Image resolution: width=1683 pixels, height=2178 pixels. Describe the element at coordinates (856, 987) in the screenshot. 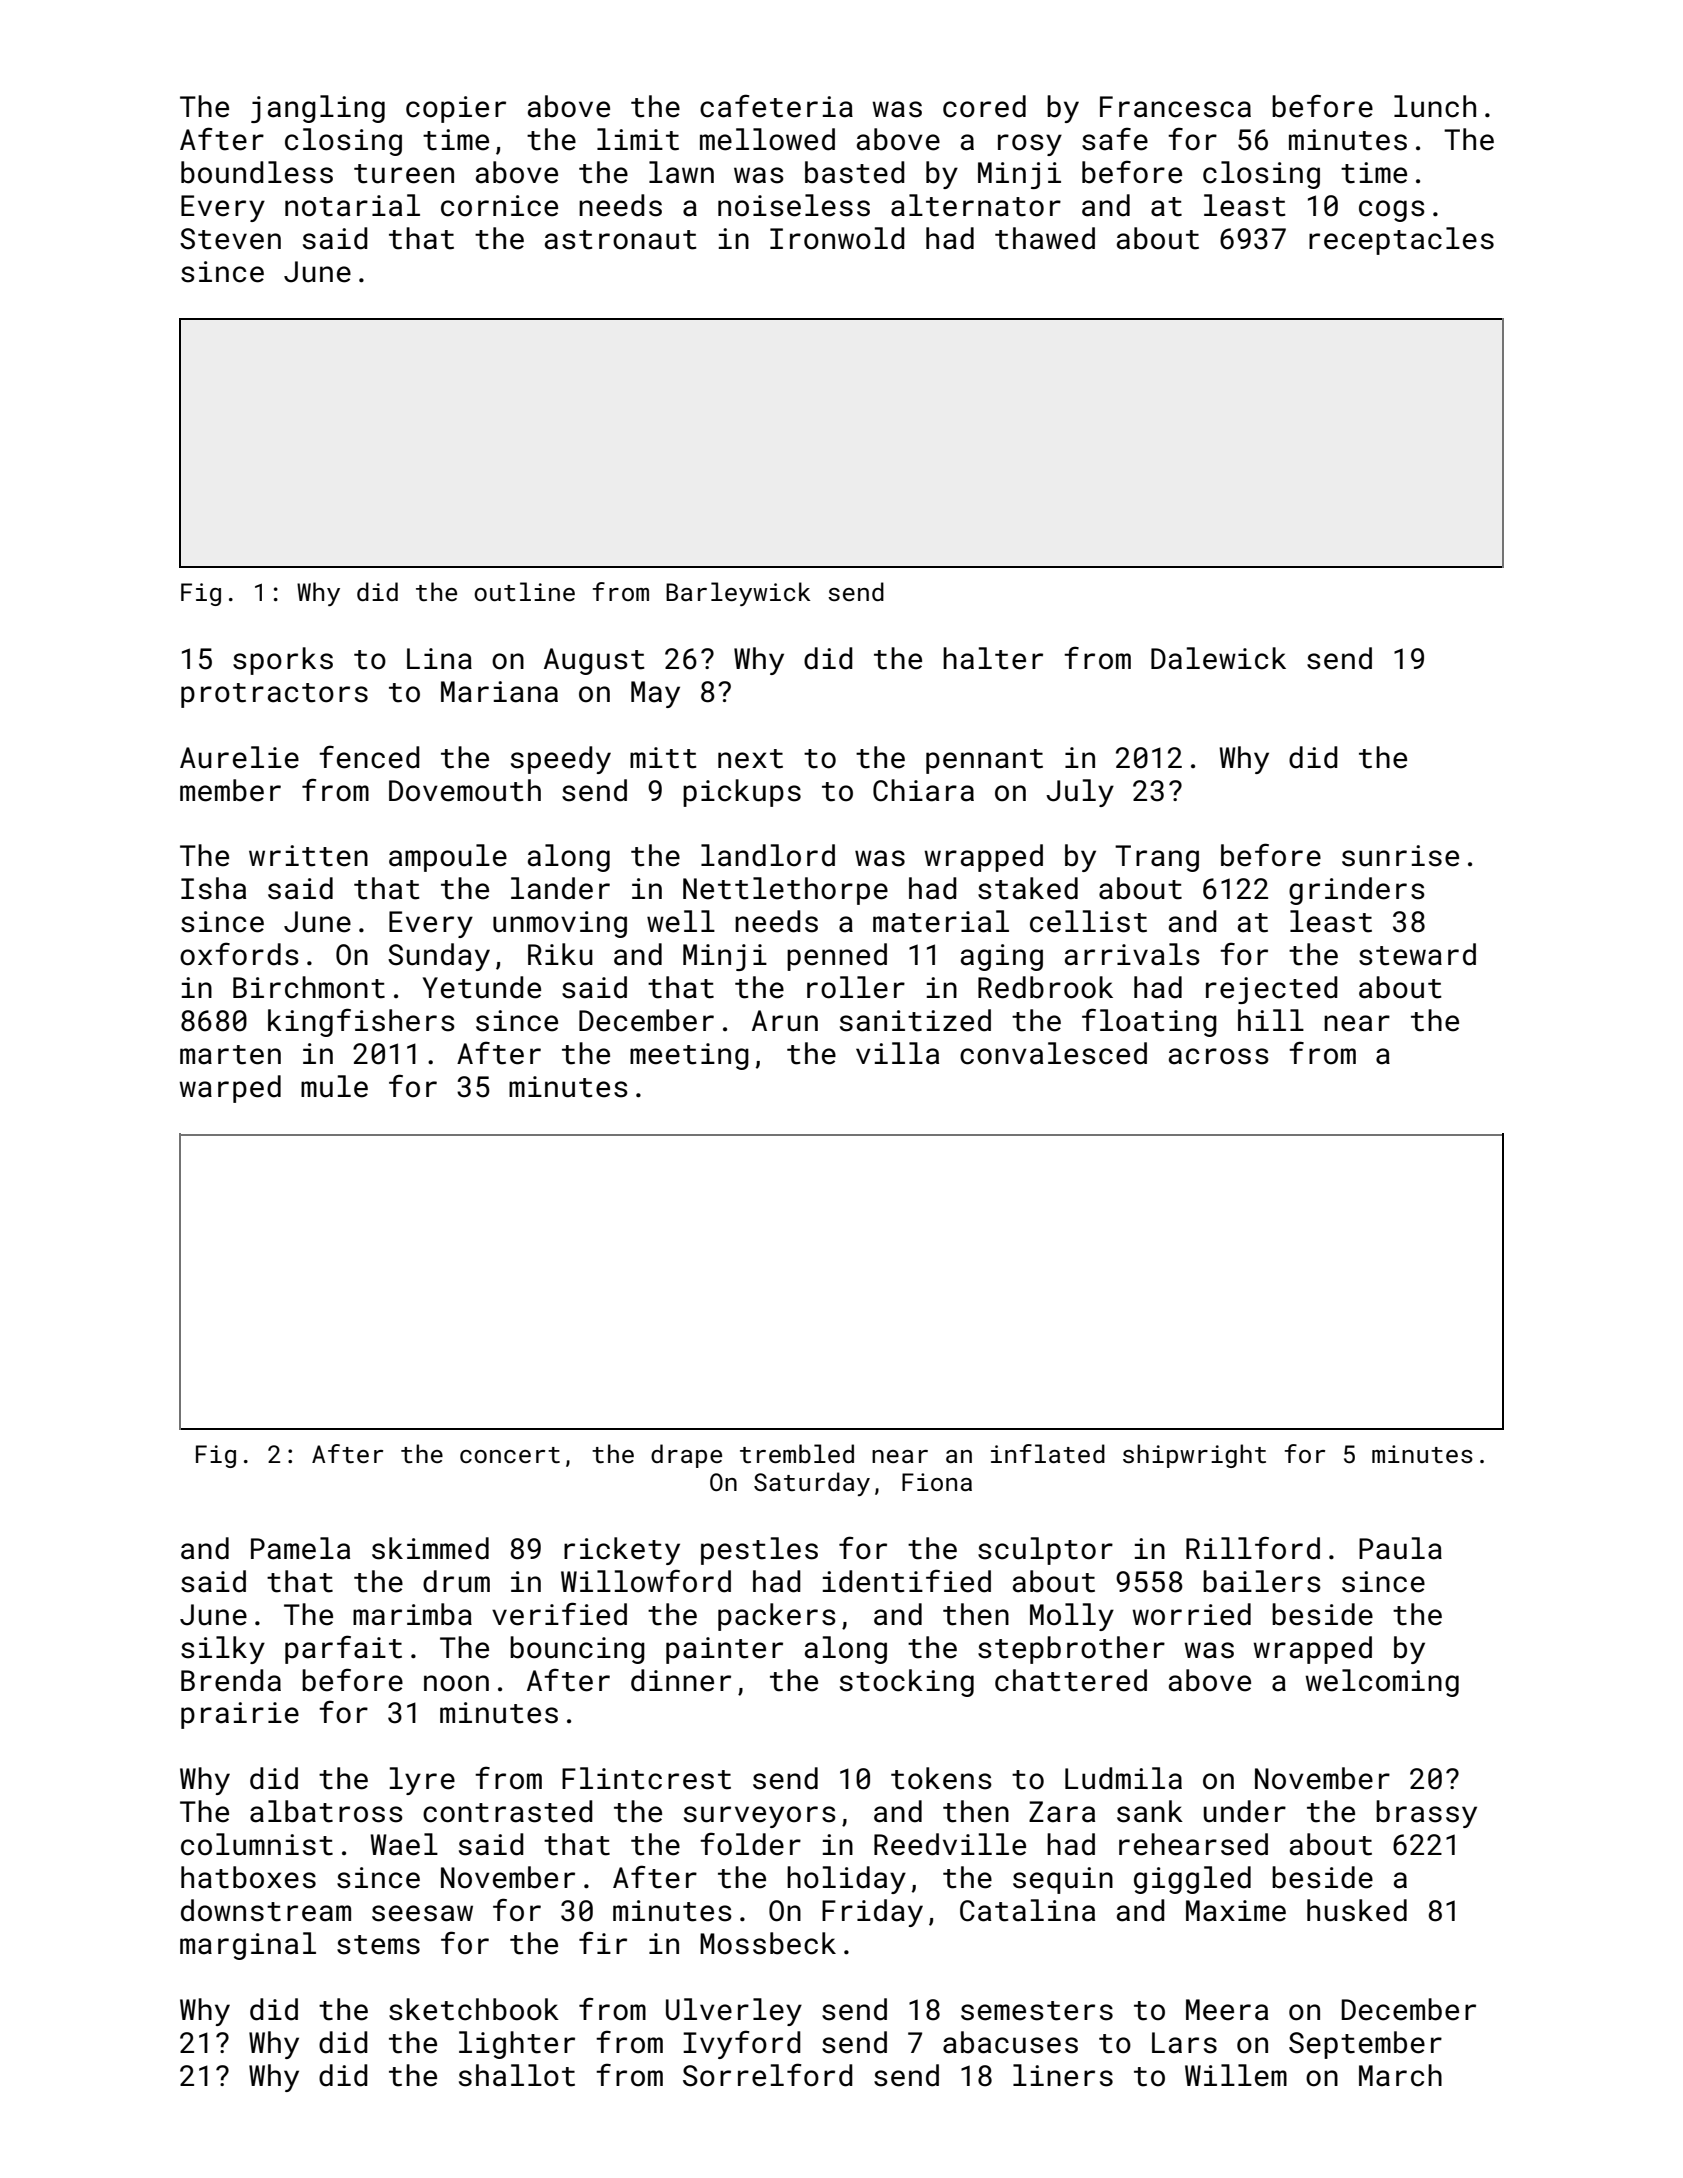

I see `roller` at that location.
